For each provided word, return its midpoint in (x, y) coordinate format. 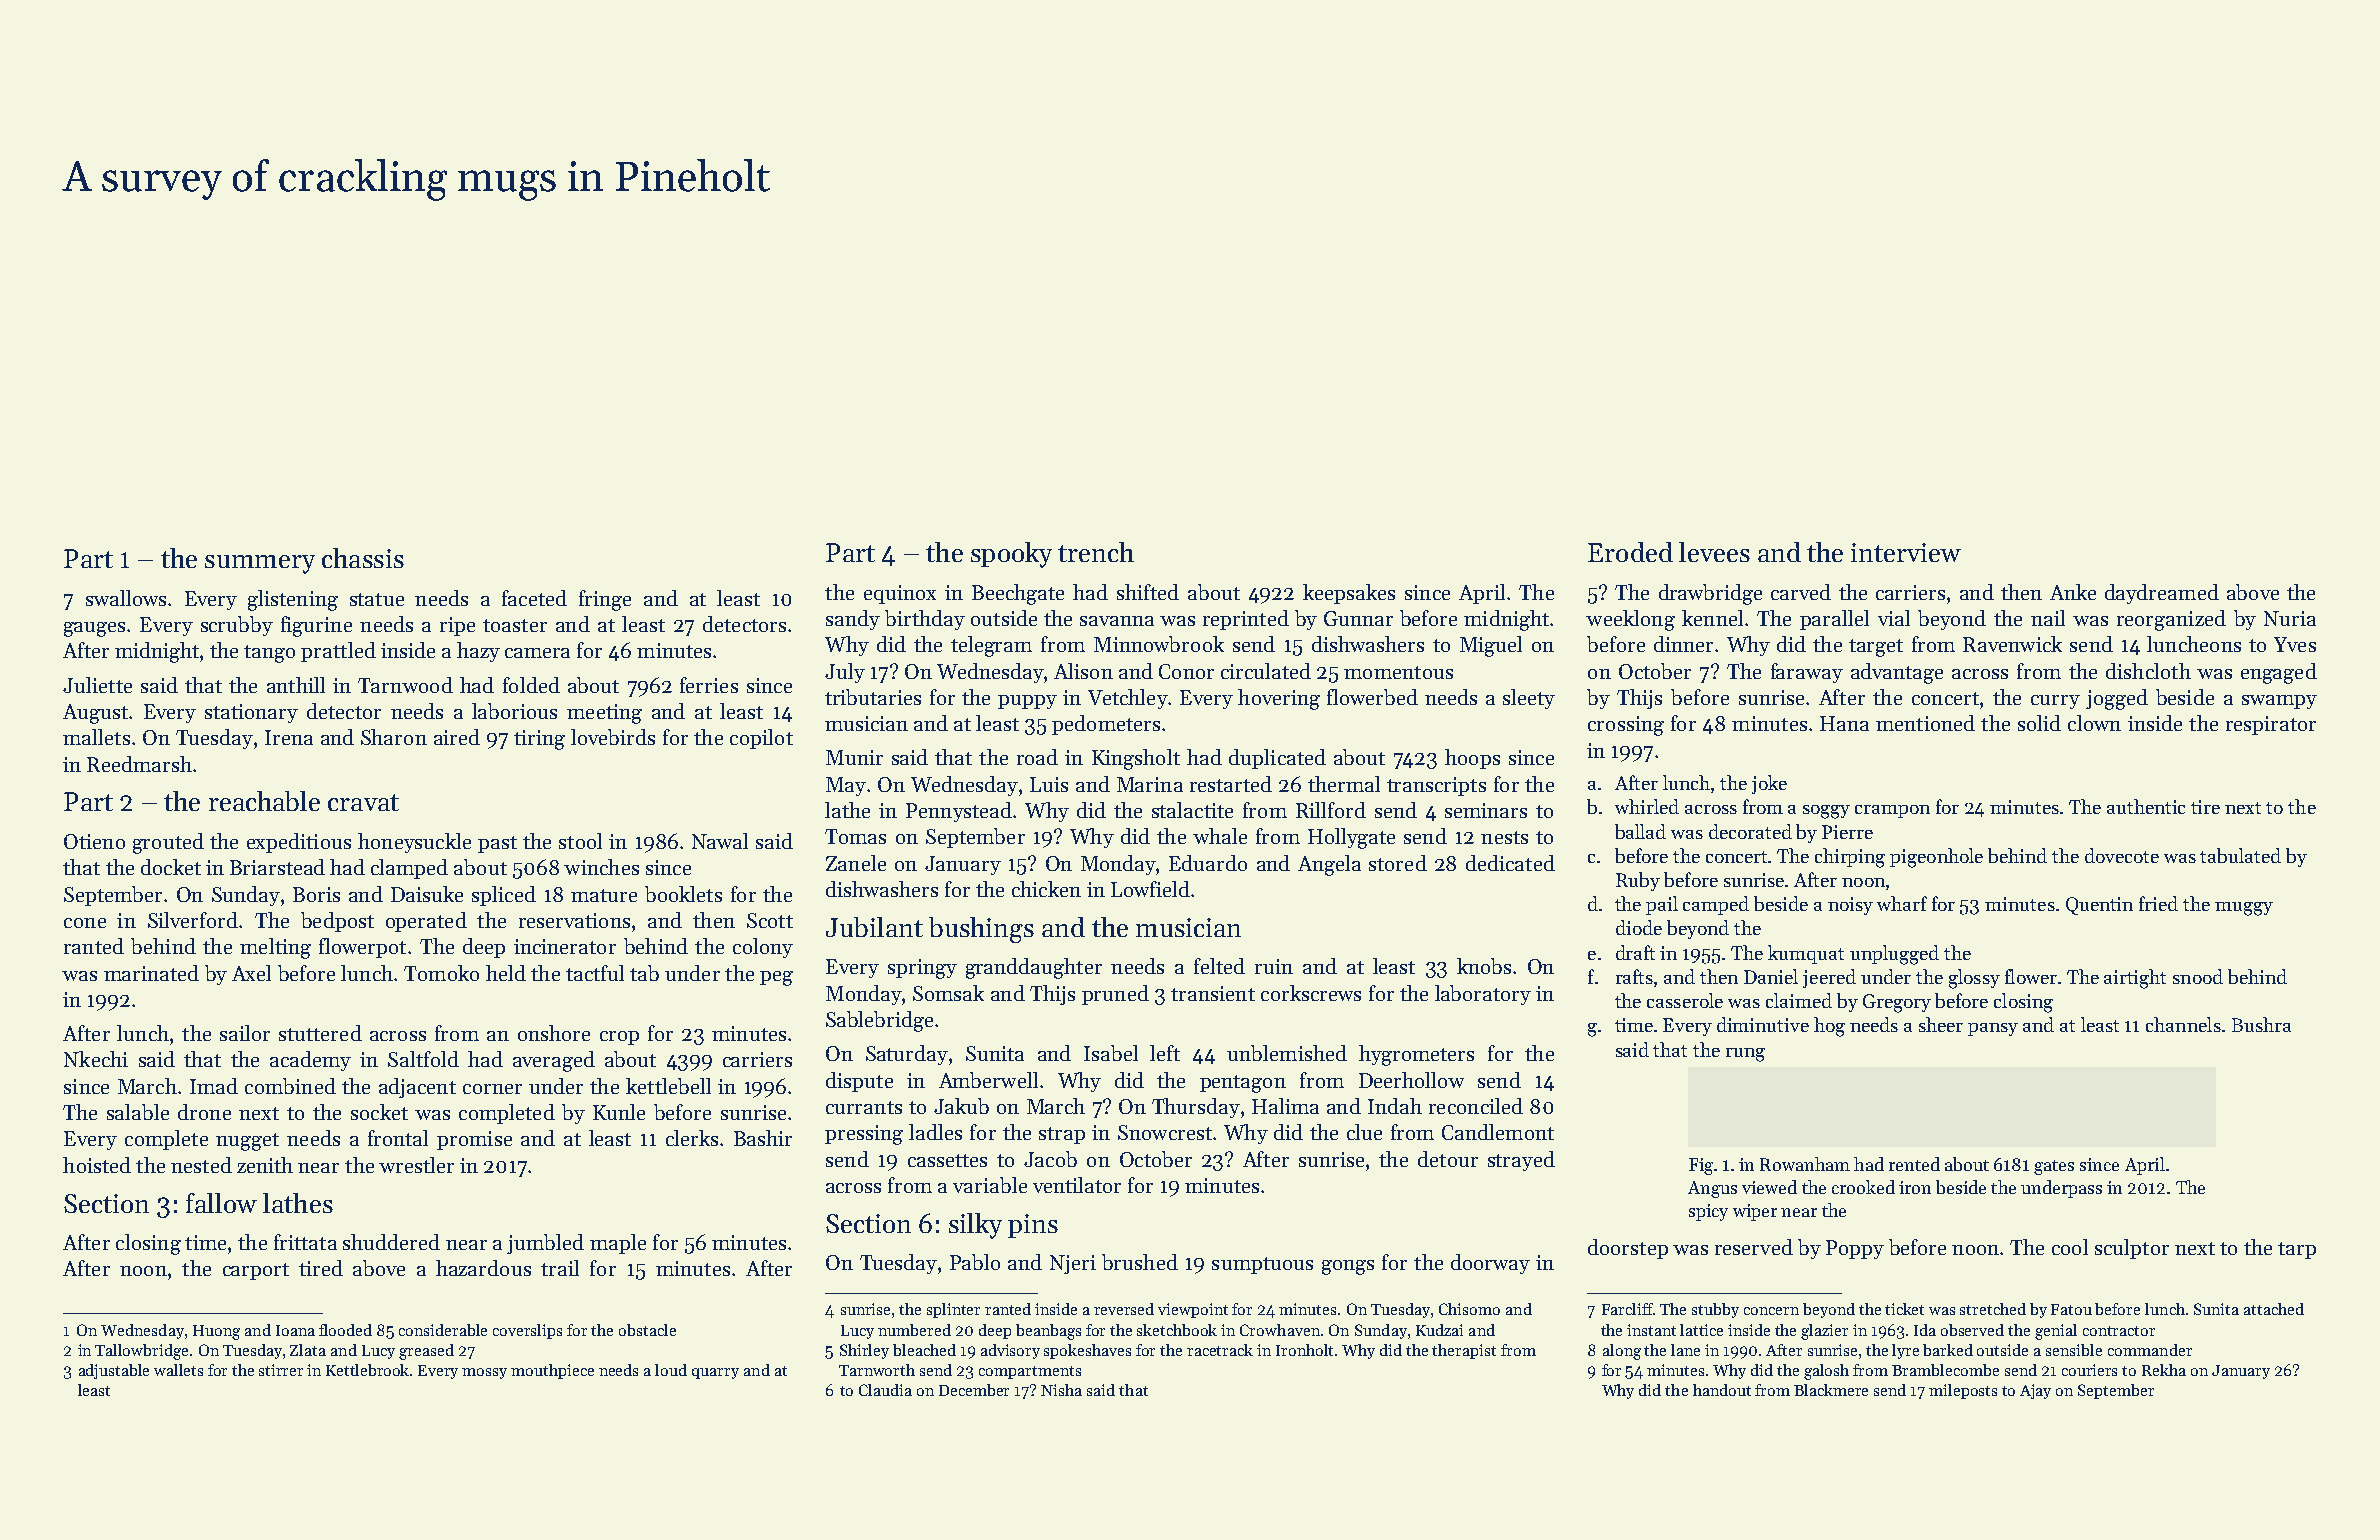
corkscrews (1311, 993)
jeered (1829, 978)
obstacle (647, 1330)
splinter (953, 1310)
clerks (692, 1138)
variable (990, 1185)
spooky (1011, 555)
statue (377, 599)
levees (1714, 552)
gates (2054, 1167)
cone (85, 923)
